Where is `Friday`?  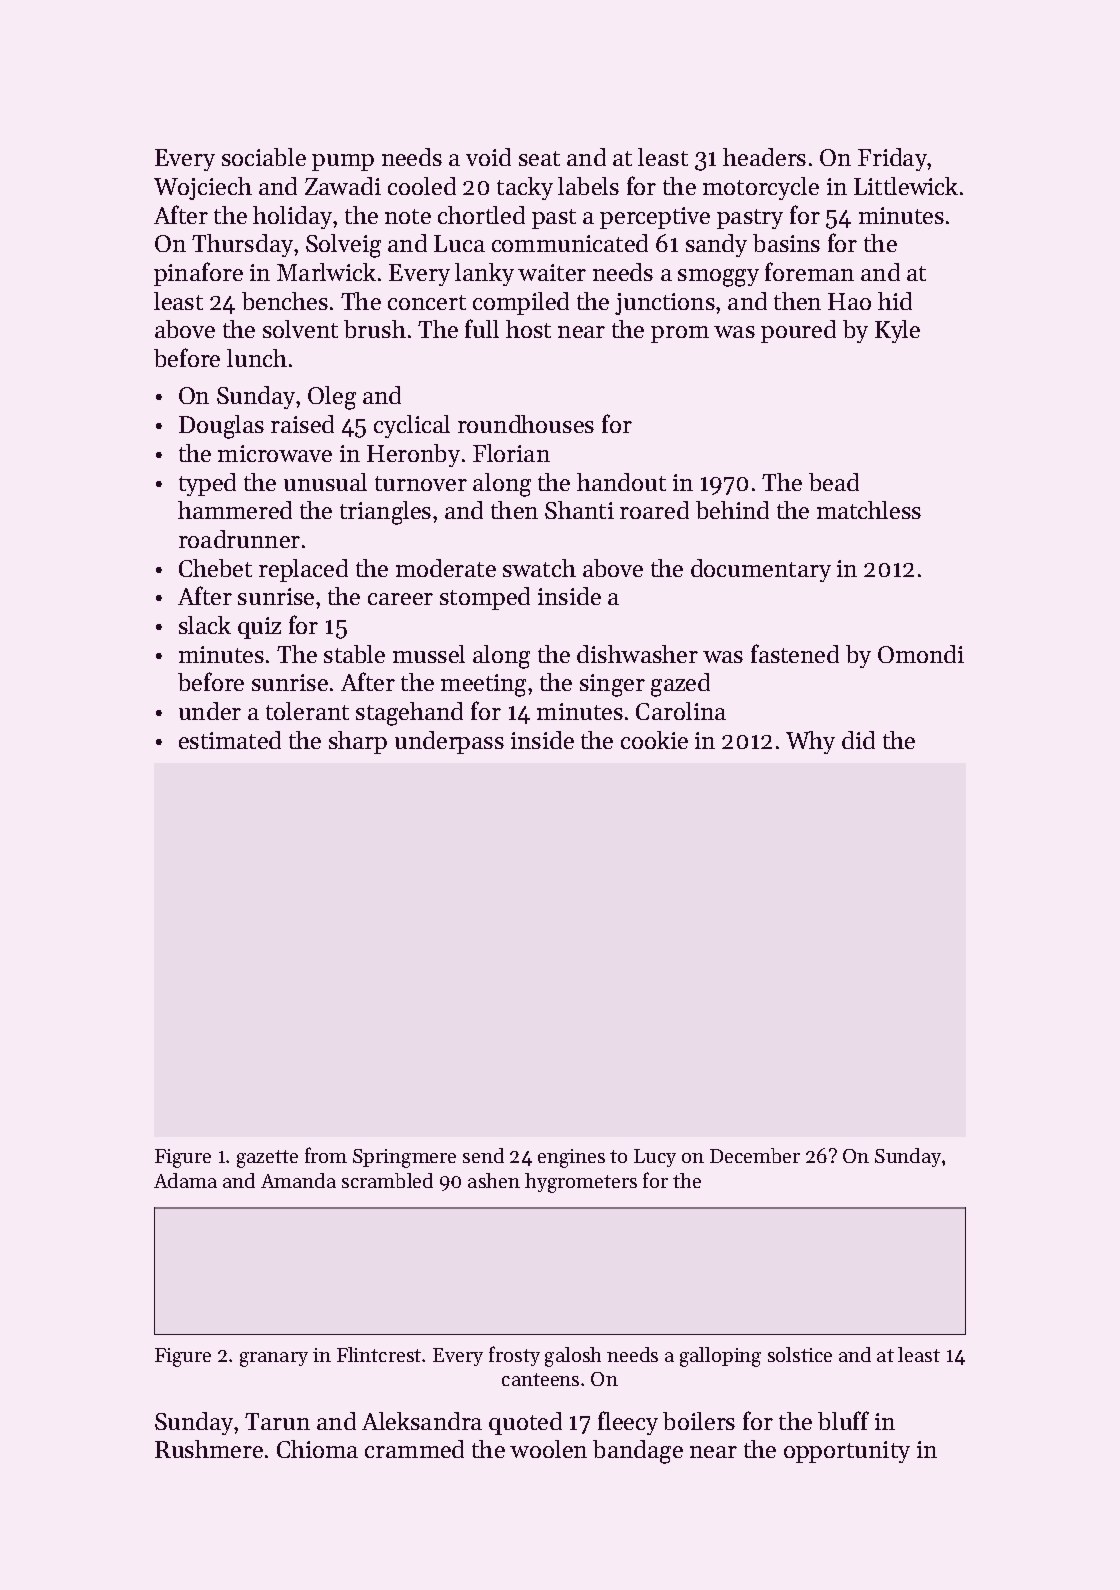
Friday is located at coordinates (893, 159).
